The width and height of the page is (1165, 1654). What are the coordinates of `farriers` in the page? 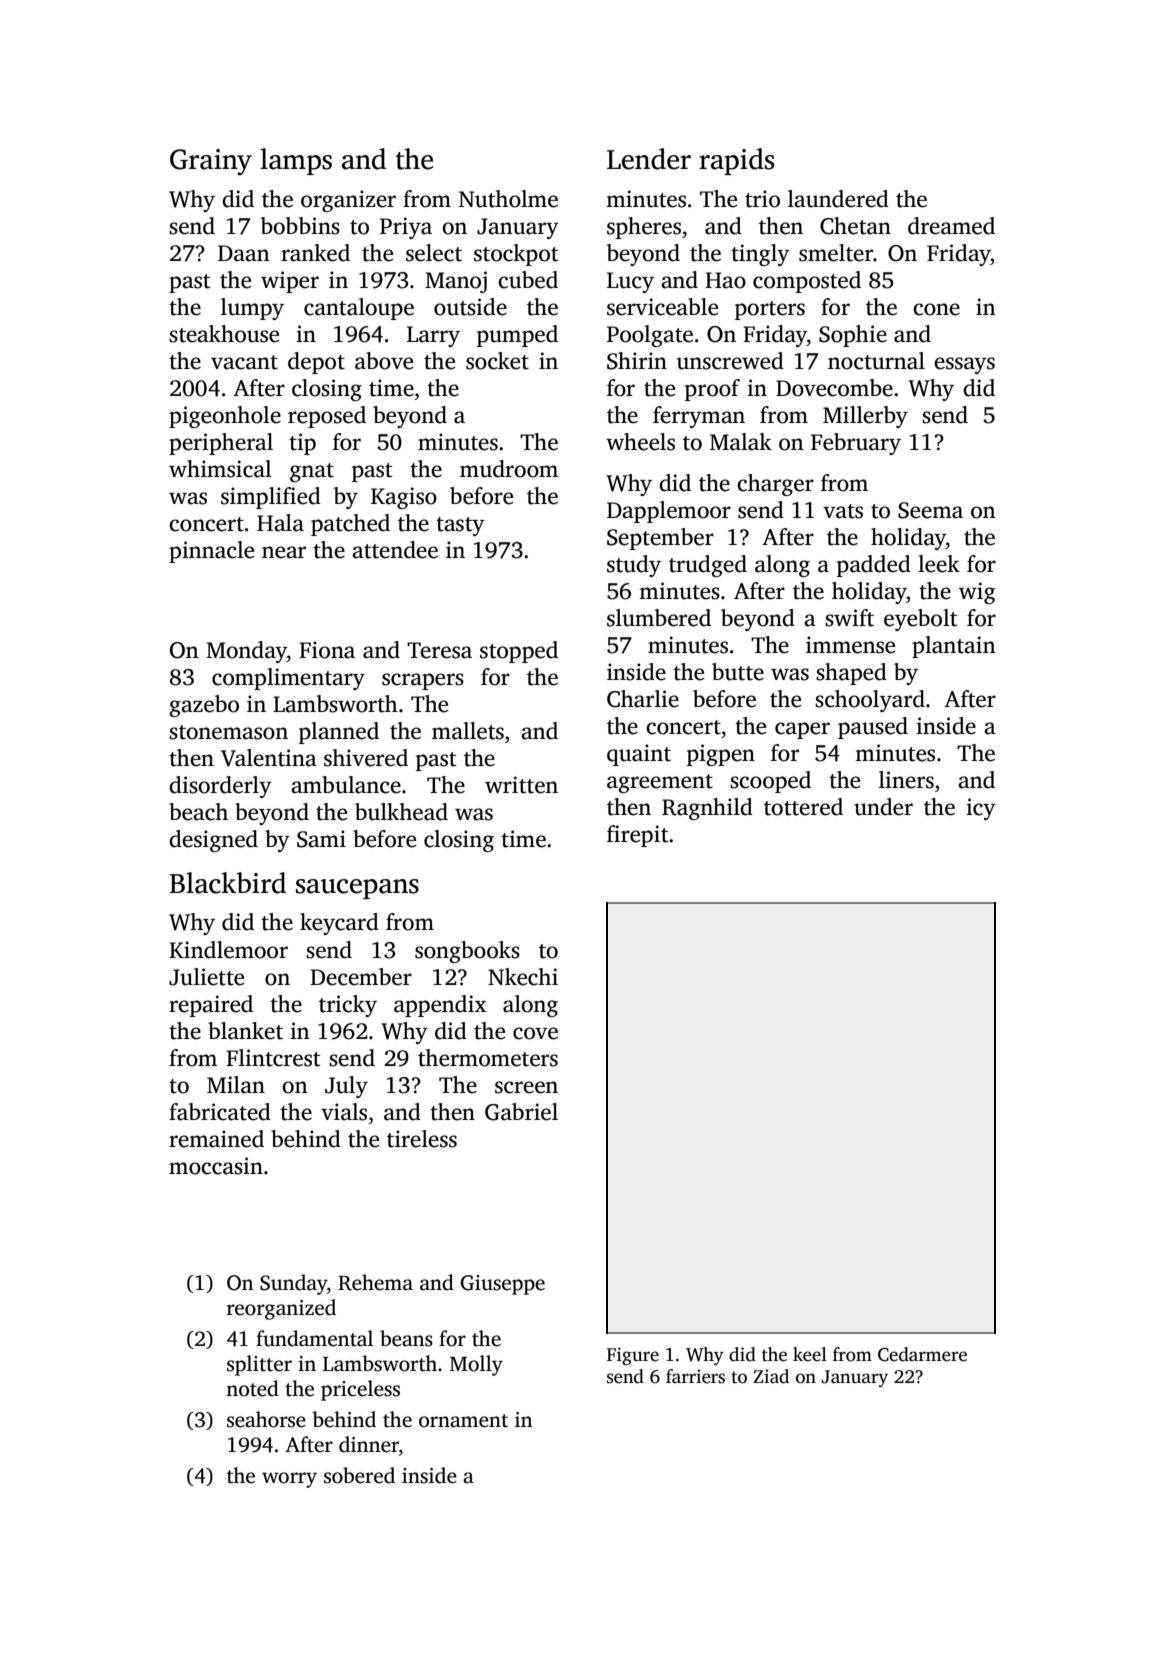 It's located at (695, 1376).
